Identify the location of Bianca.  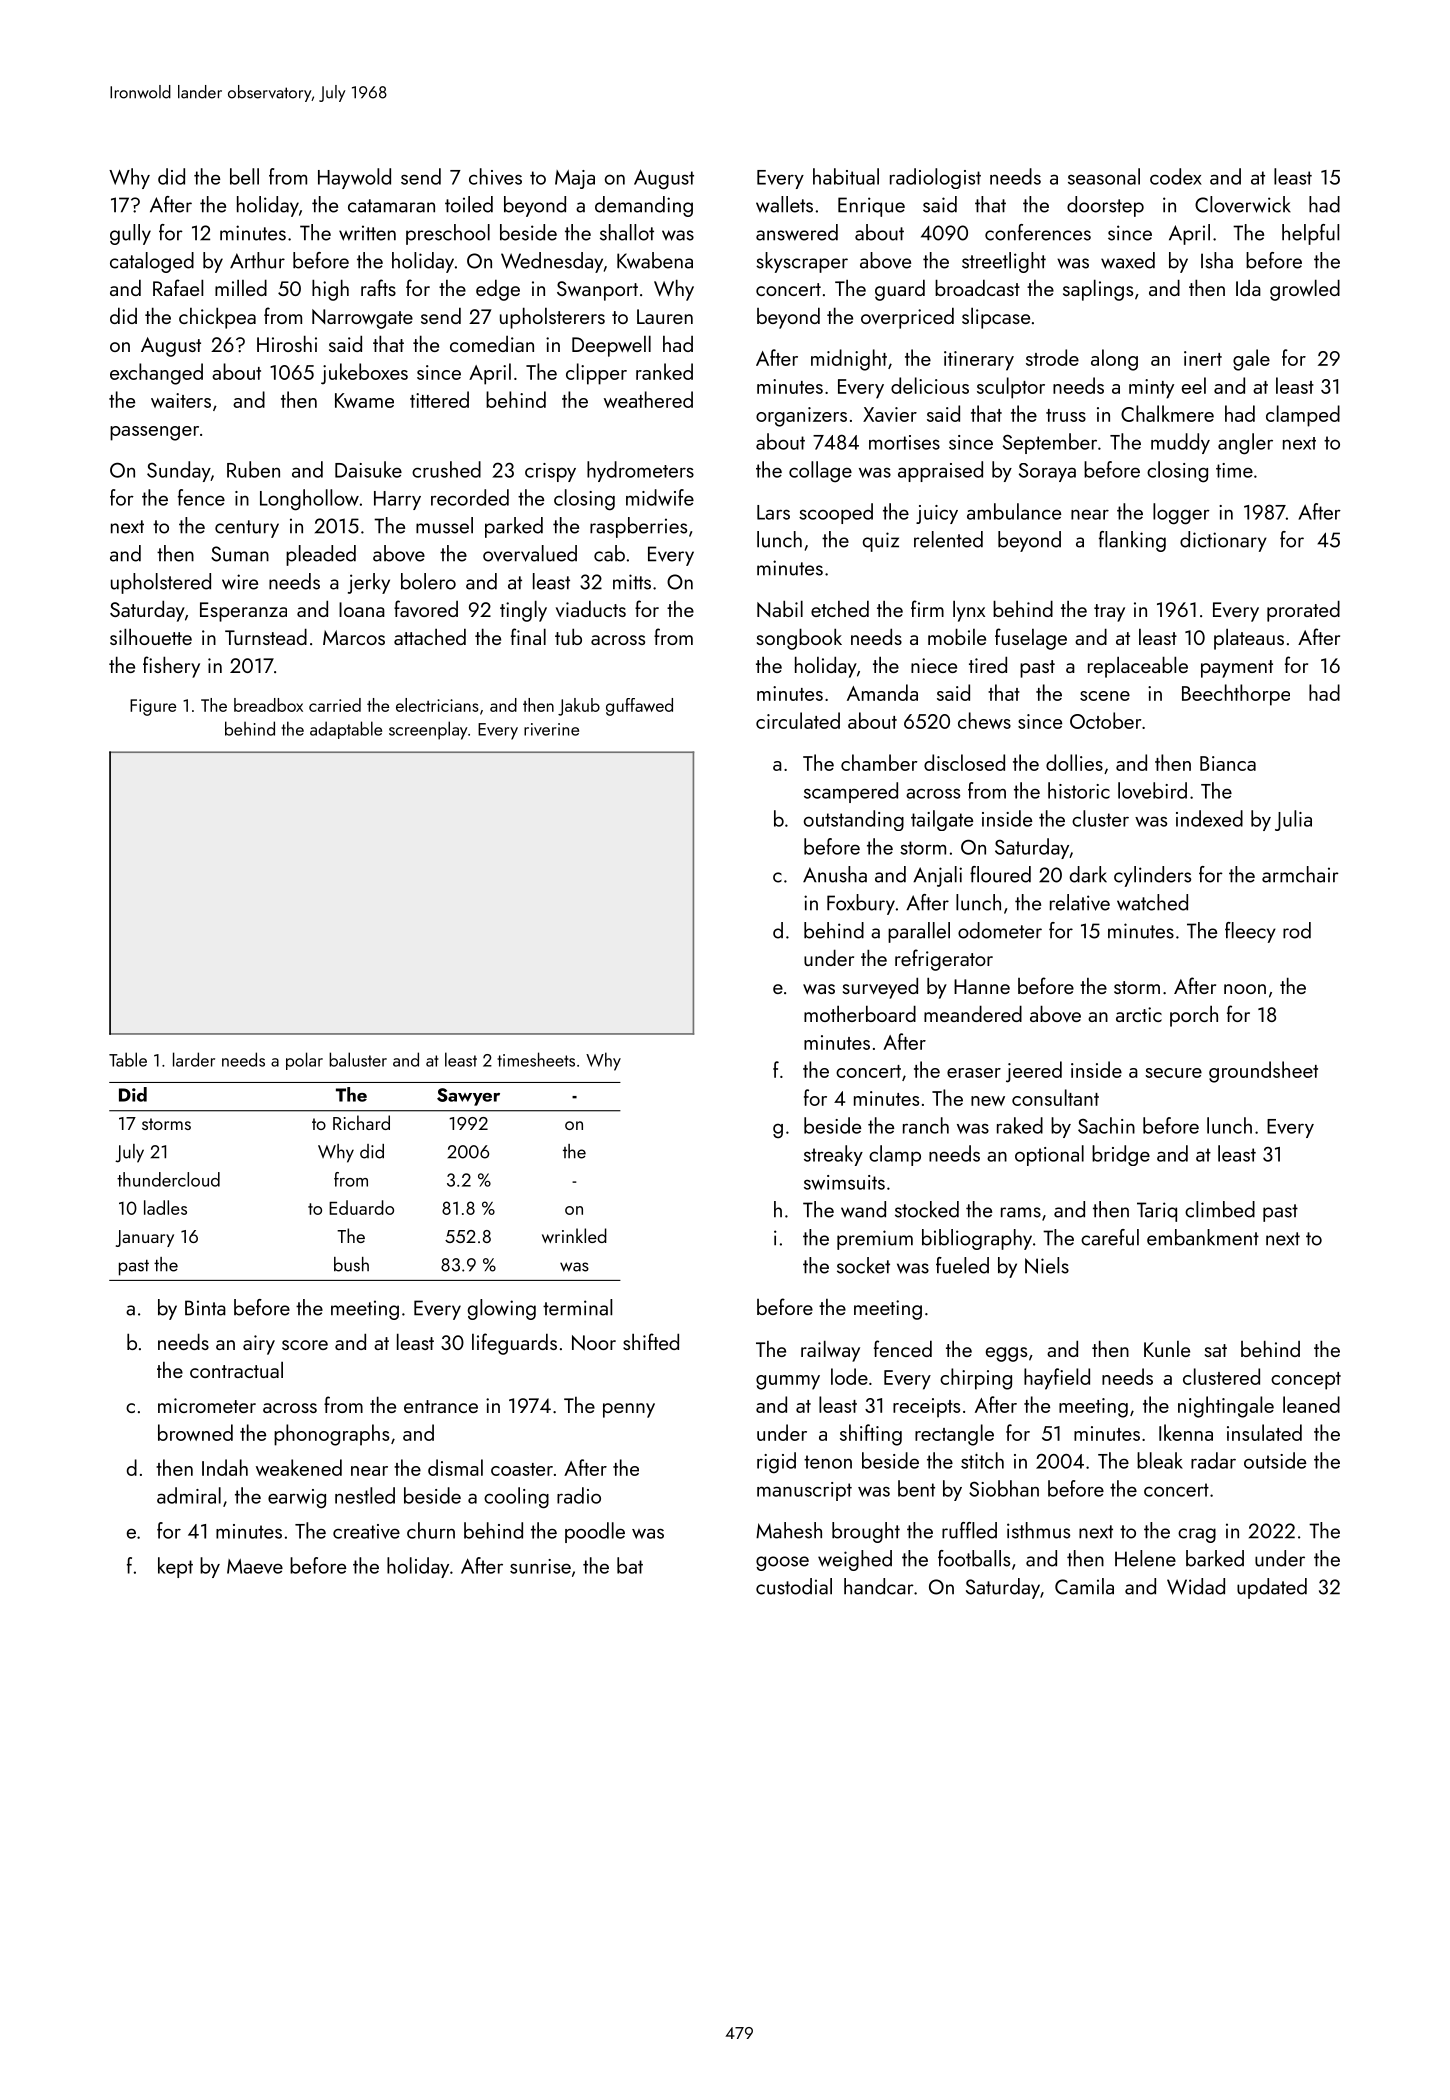
(1228, 763).
